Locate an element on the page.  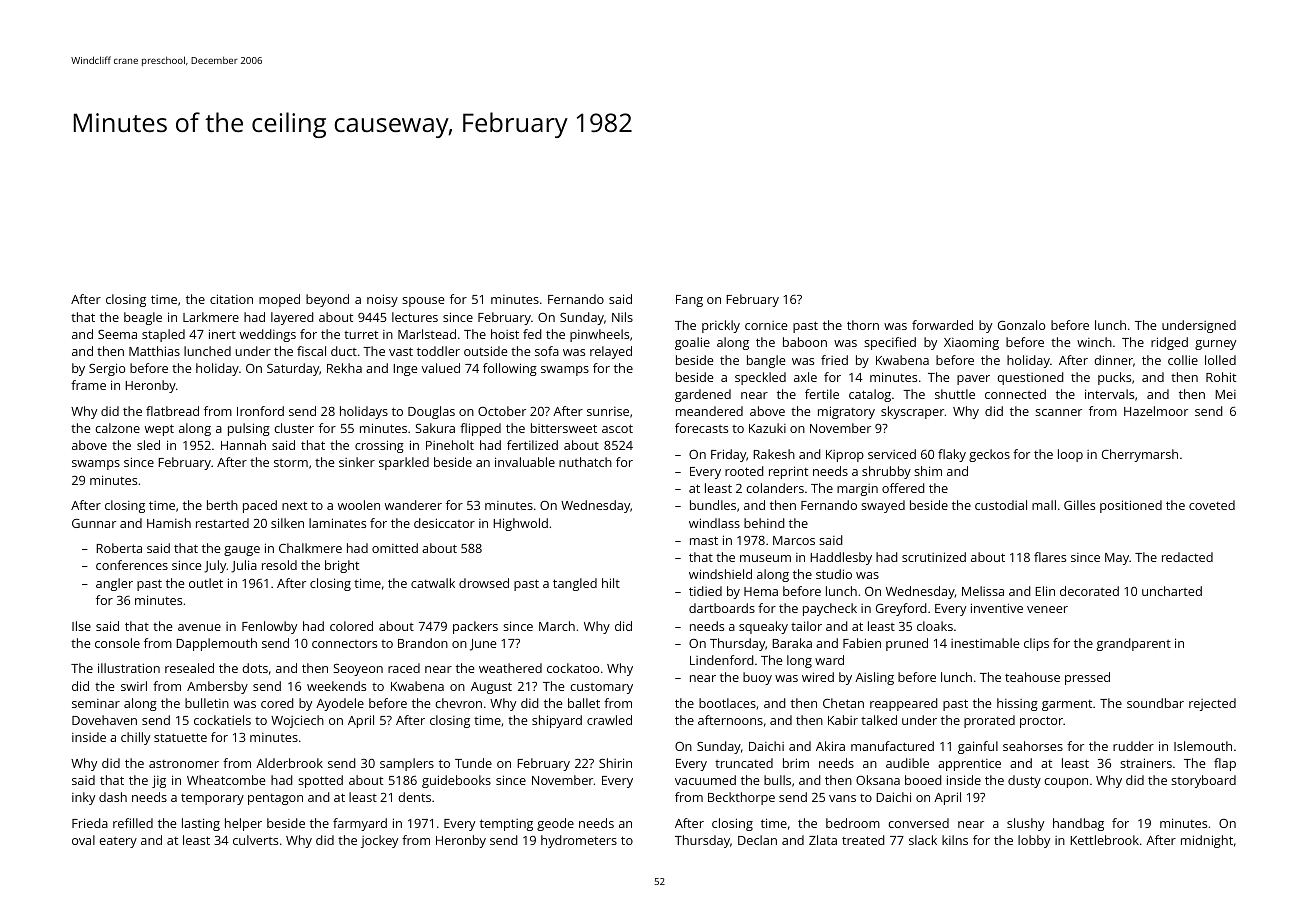
paver is located at coordinates (973, 380).
